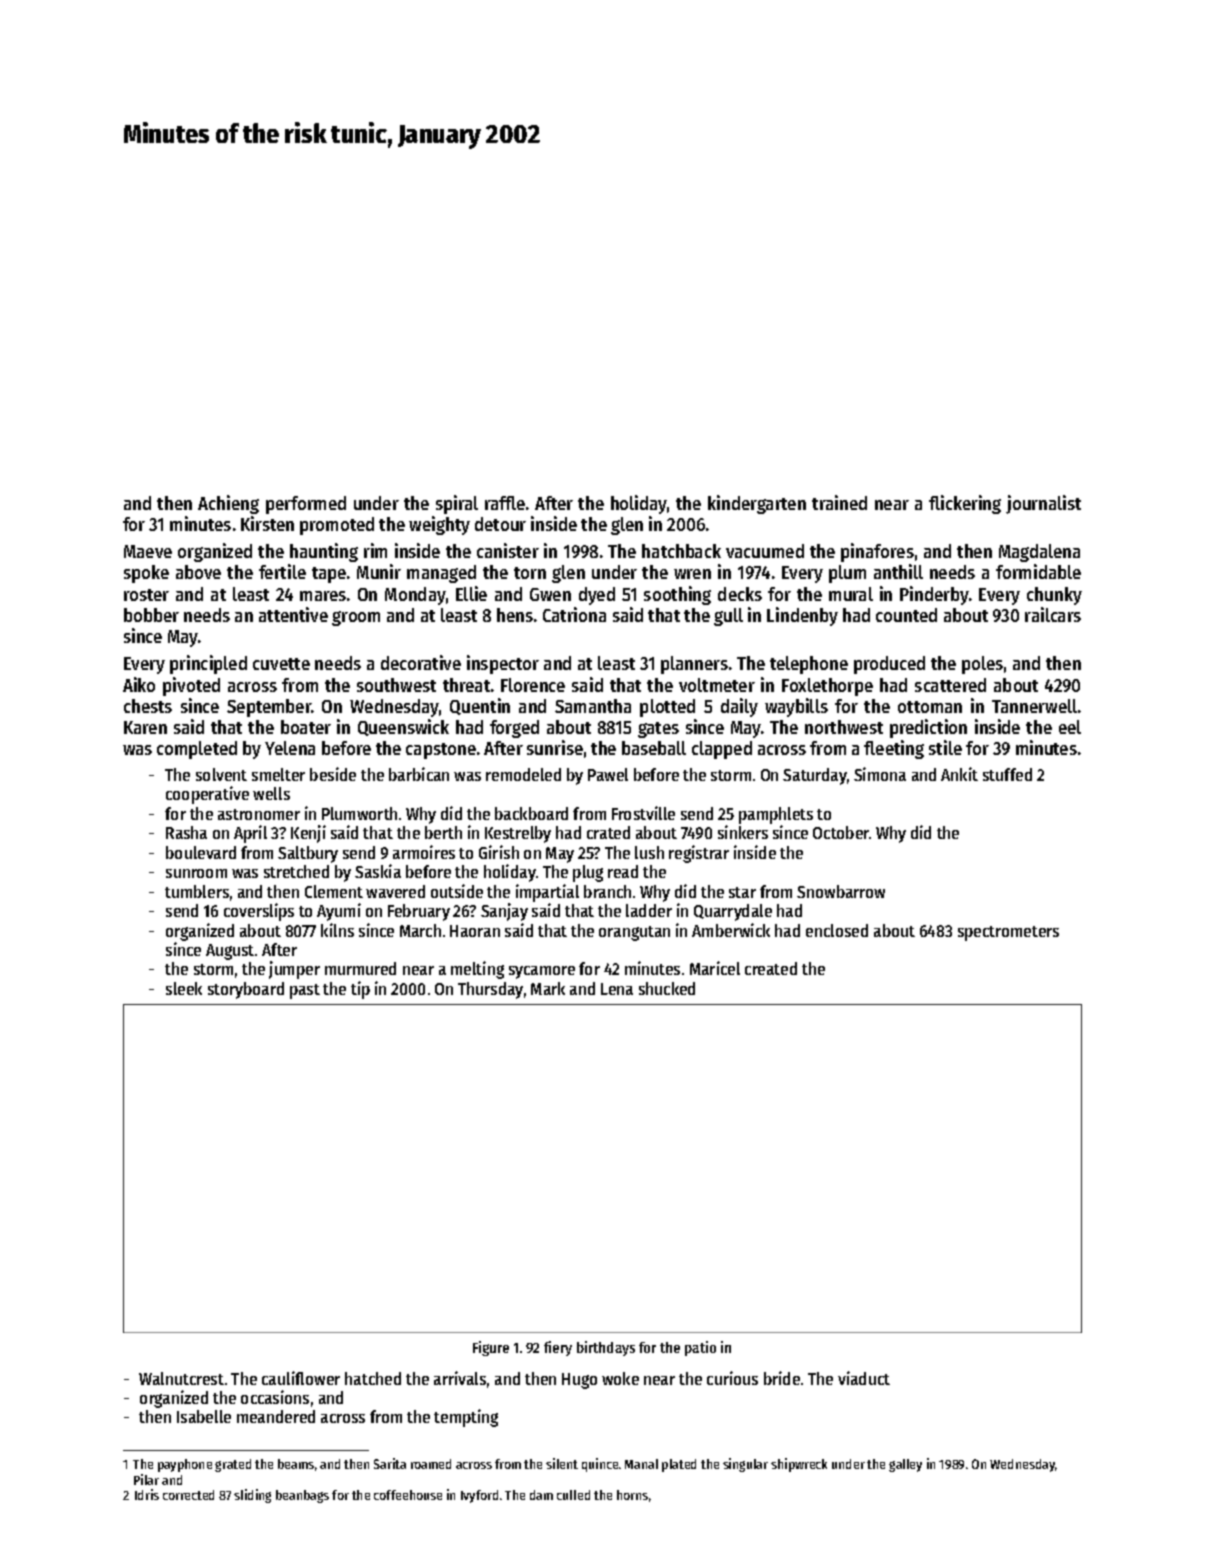  Describe the element at coordinates (531, 813) in the screenshot. I see `backboard` at that location.
